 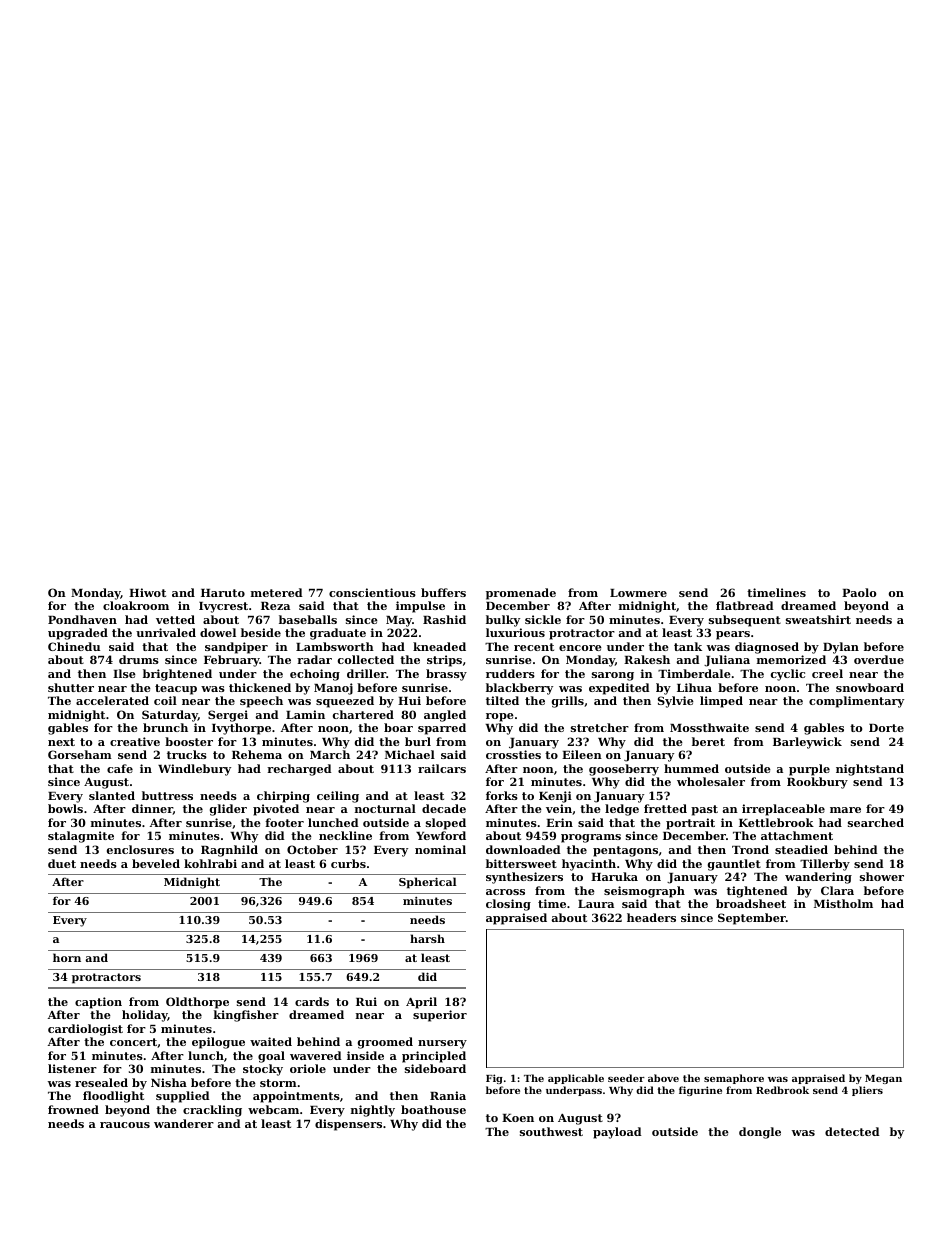 I want to click on sandpiper, so click(x=236, y=648).
